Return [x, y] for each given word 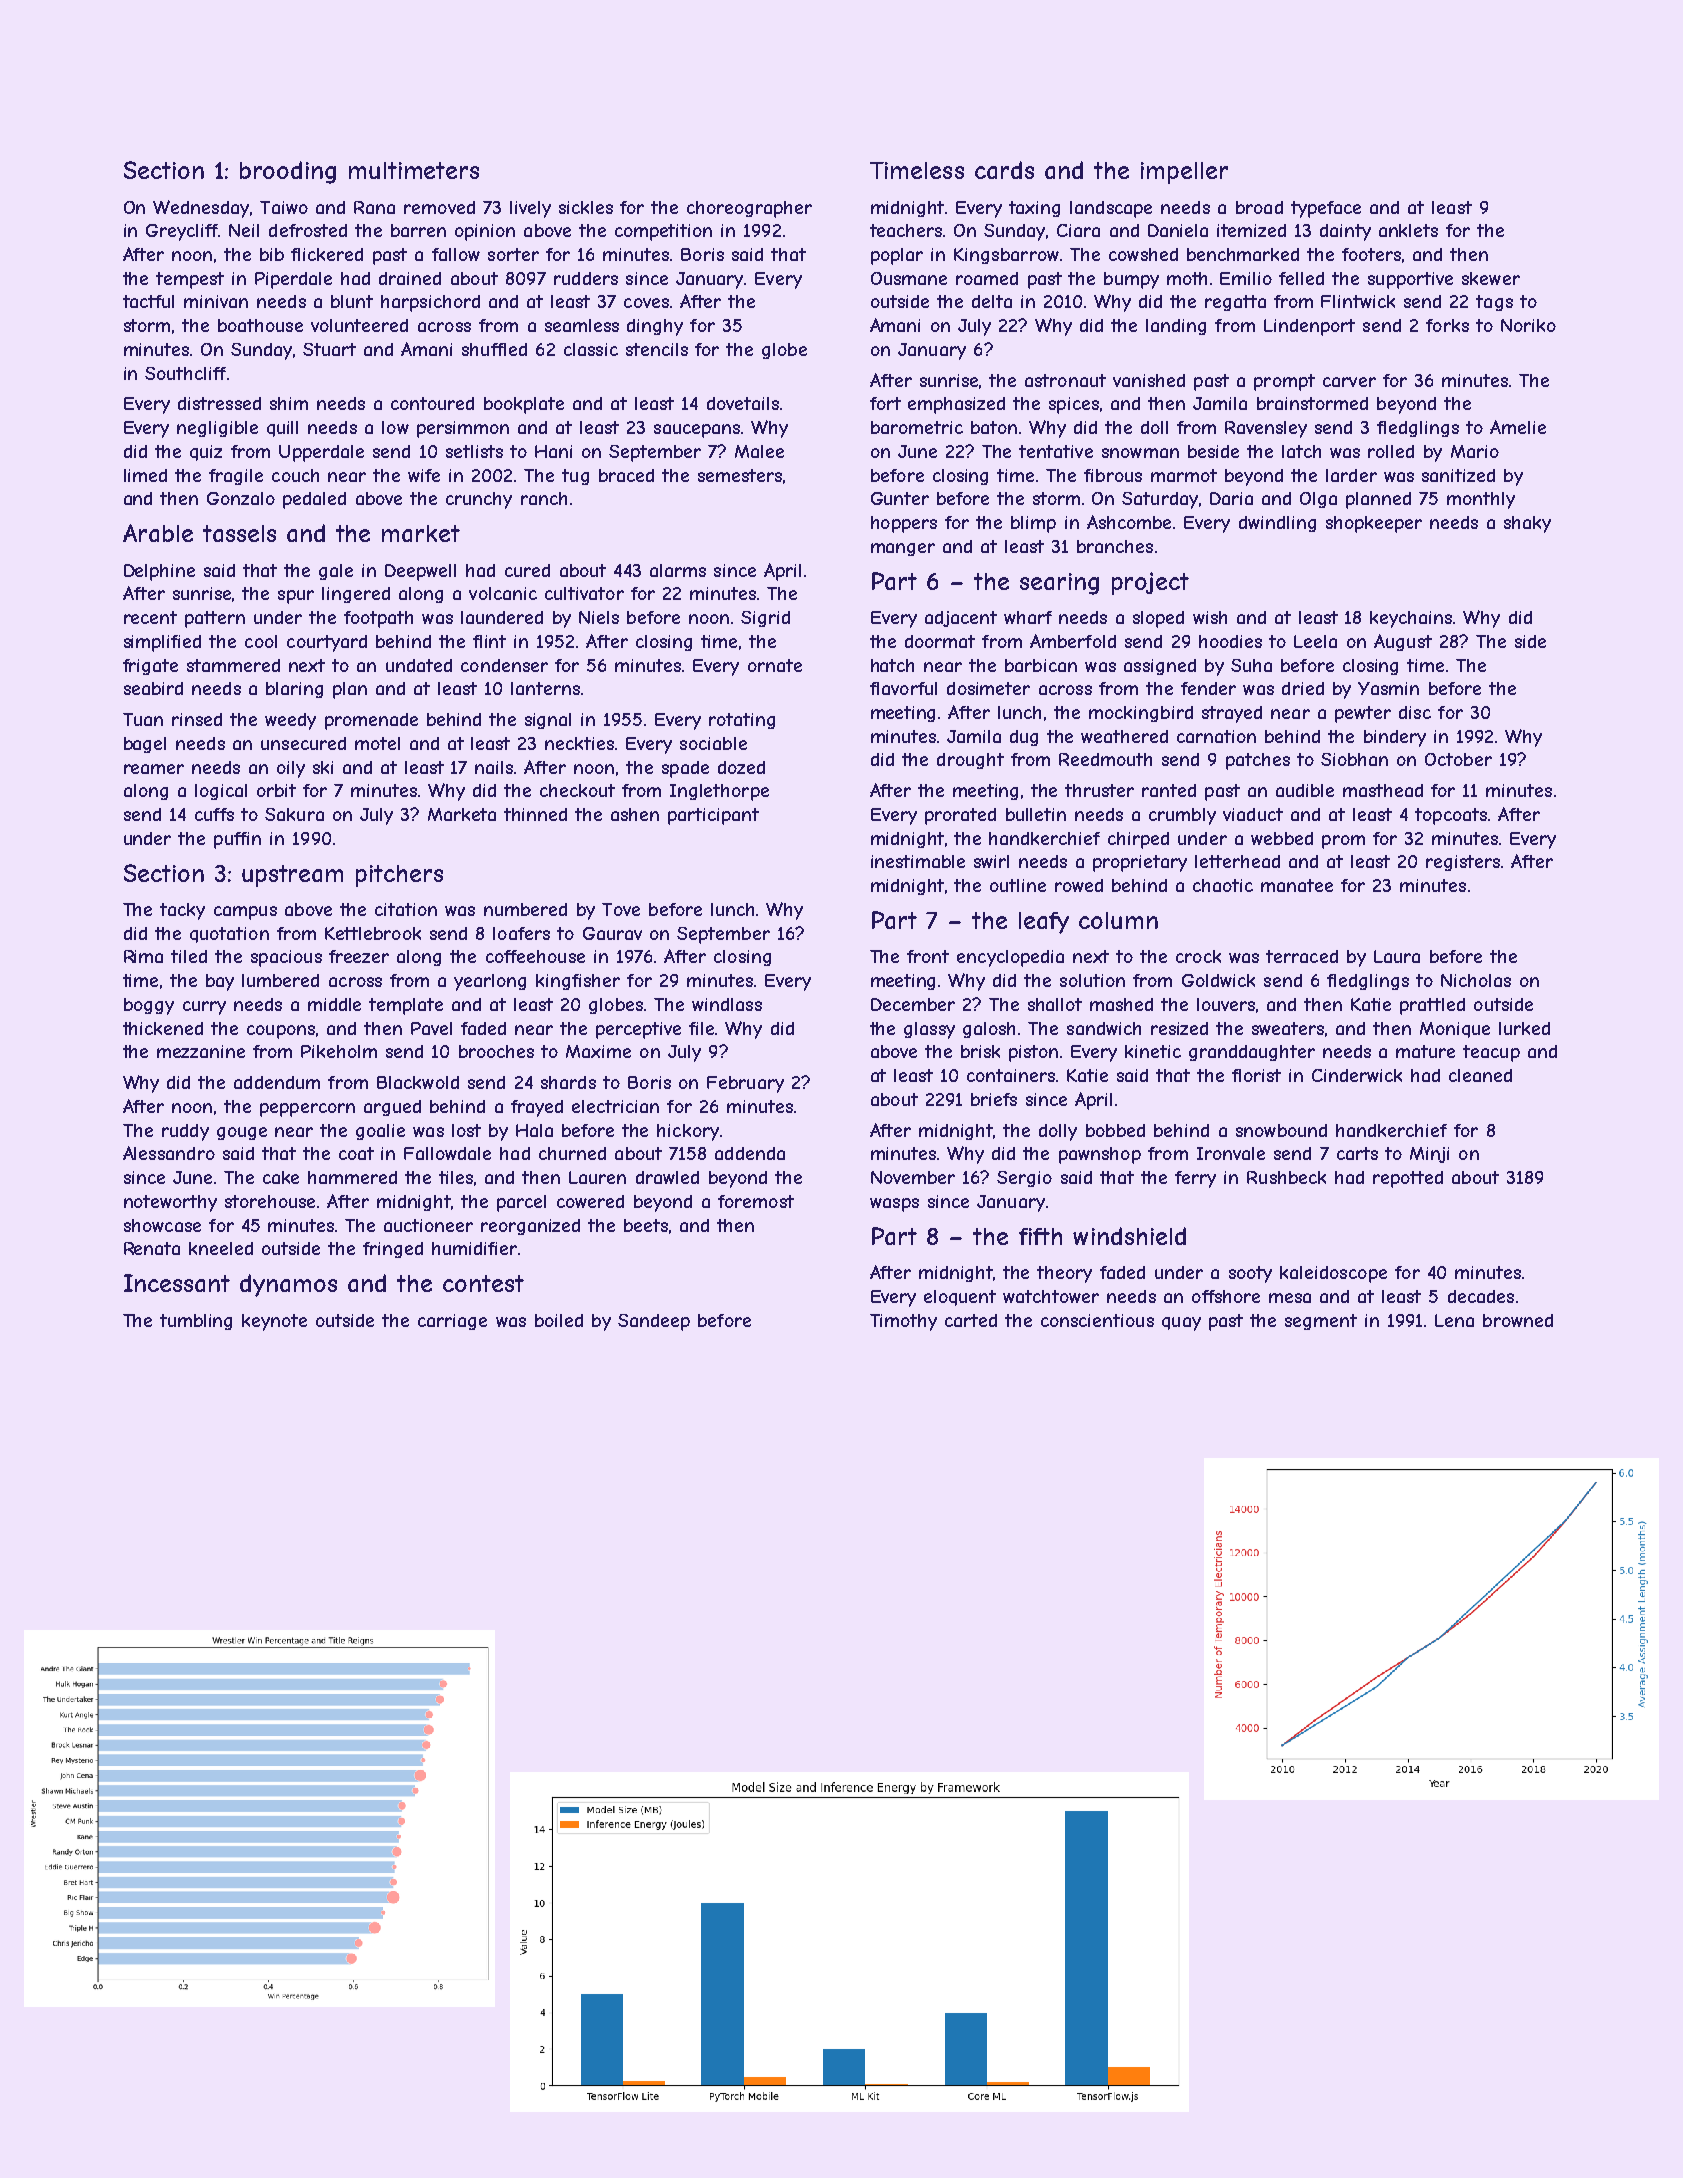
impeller [1184, 173]
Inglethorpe [719, 792]
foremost [756, 1201]
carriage [452, 1322]
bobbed [1115, 1130]
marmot [1184, 475]
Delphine [159, 572]
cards [1004, 170]
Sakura [294, 814]
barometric [917, 427]
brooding [288, 172]
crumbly [1182, 816]
